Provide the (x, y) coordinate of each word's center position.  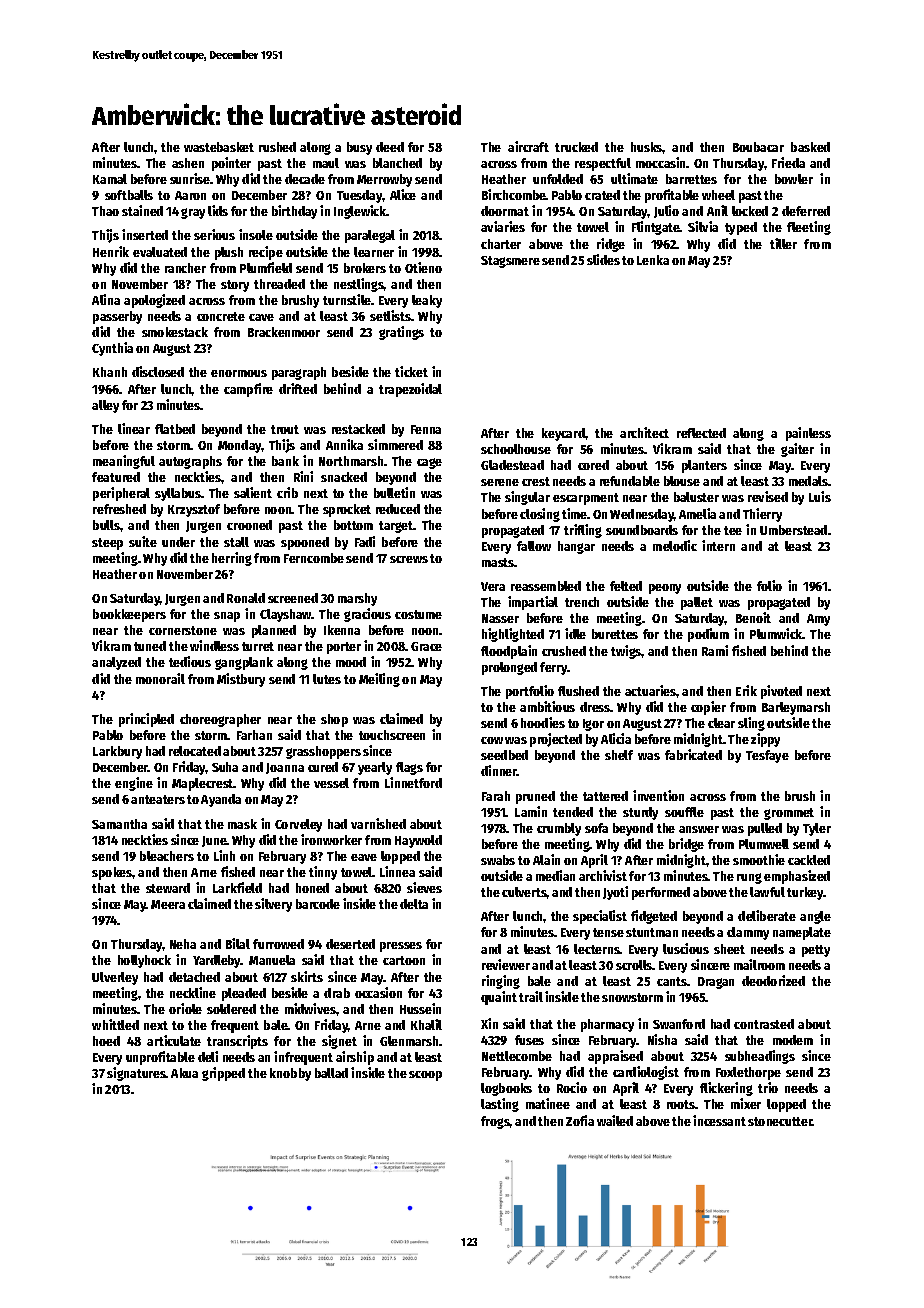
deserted (350, 944)
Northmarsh (351, 461)
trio (768, 1087)
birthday (294, 212)
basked (810, 147)
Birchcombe (514, 194)
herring (232, 559)
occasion (378, 992)
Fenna (426, 429)
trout (285, 429)
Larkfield (237, 887)
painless (808, 434)
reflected (701, 433)
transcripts (237, 1042)
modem (793, 1040)
